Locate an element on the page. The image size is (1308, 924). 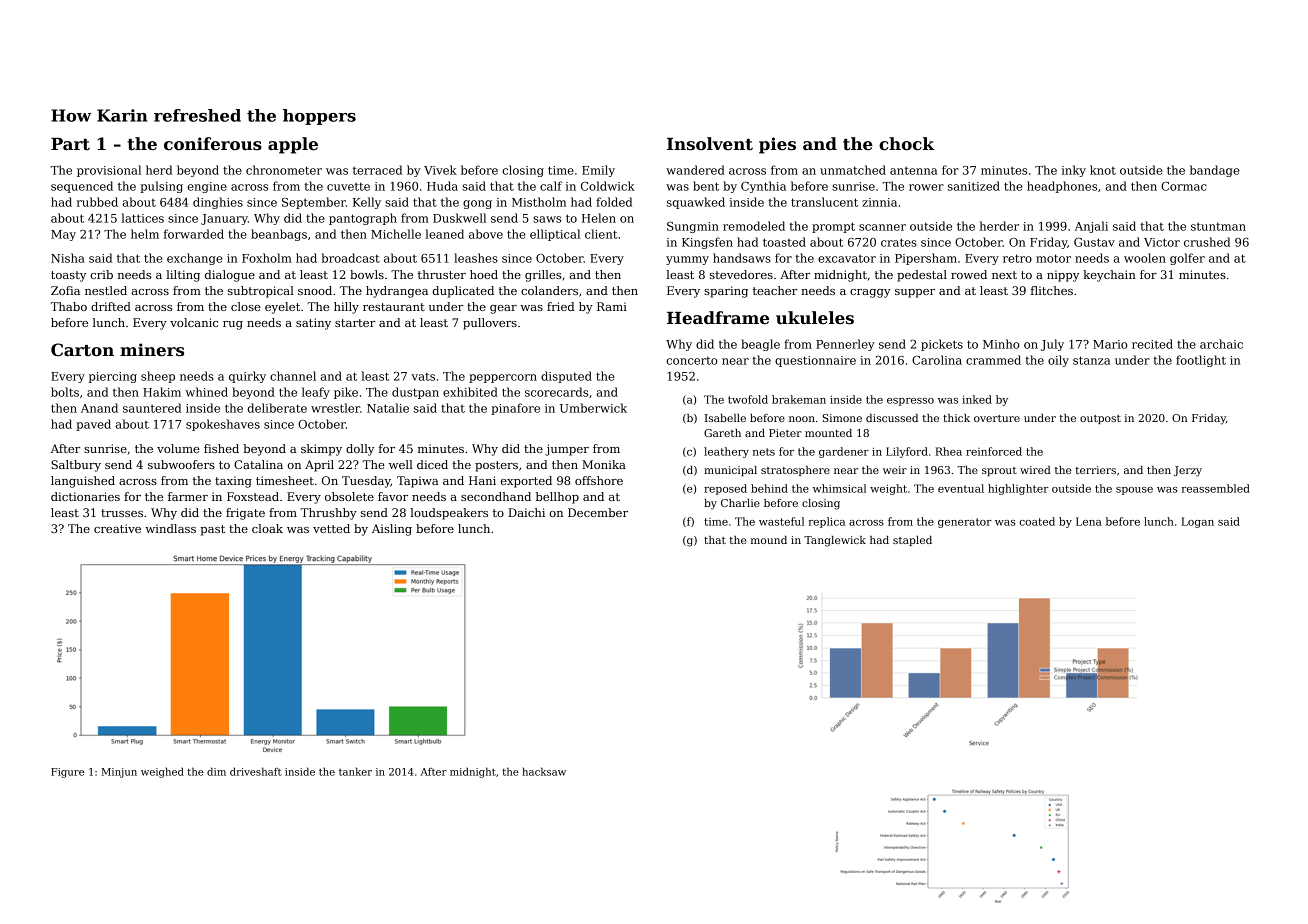
driveshaft is located at coordinates (256, 771).
